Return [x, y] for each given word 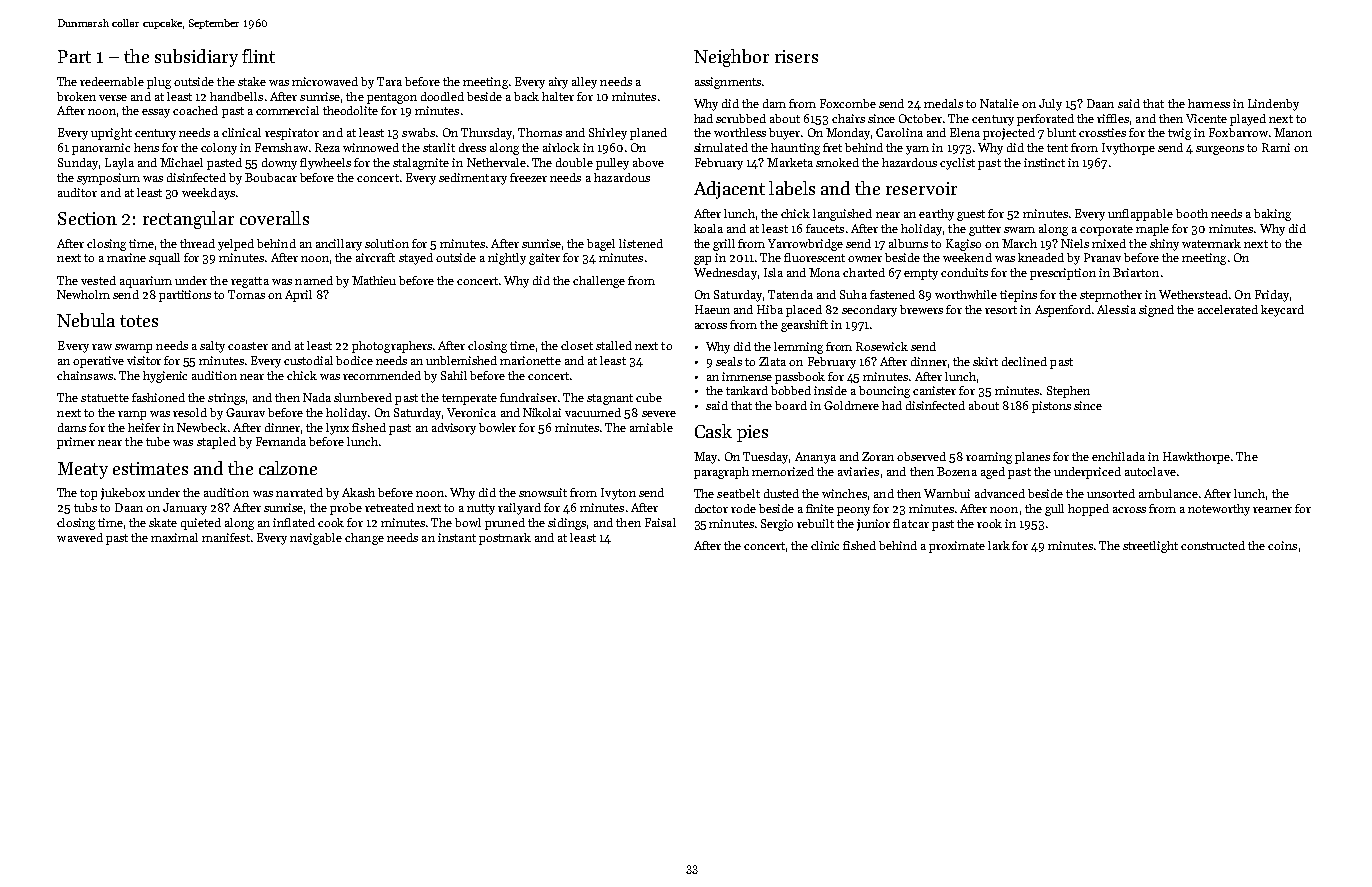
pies [752, 433]
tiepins [1018, 296]
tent [1057, 148]
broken [76, 96]
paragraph [721, 473]
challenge [599, 282]
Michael [181, 162]
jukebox [123, 494]
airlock [561, 147]
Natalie [999, 103]
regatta [250, 282]
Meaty [83, 470]
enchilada [1118, 456]
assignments [728, 83]
